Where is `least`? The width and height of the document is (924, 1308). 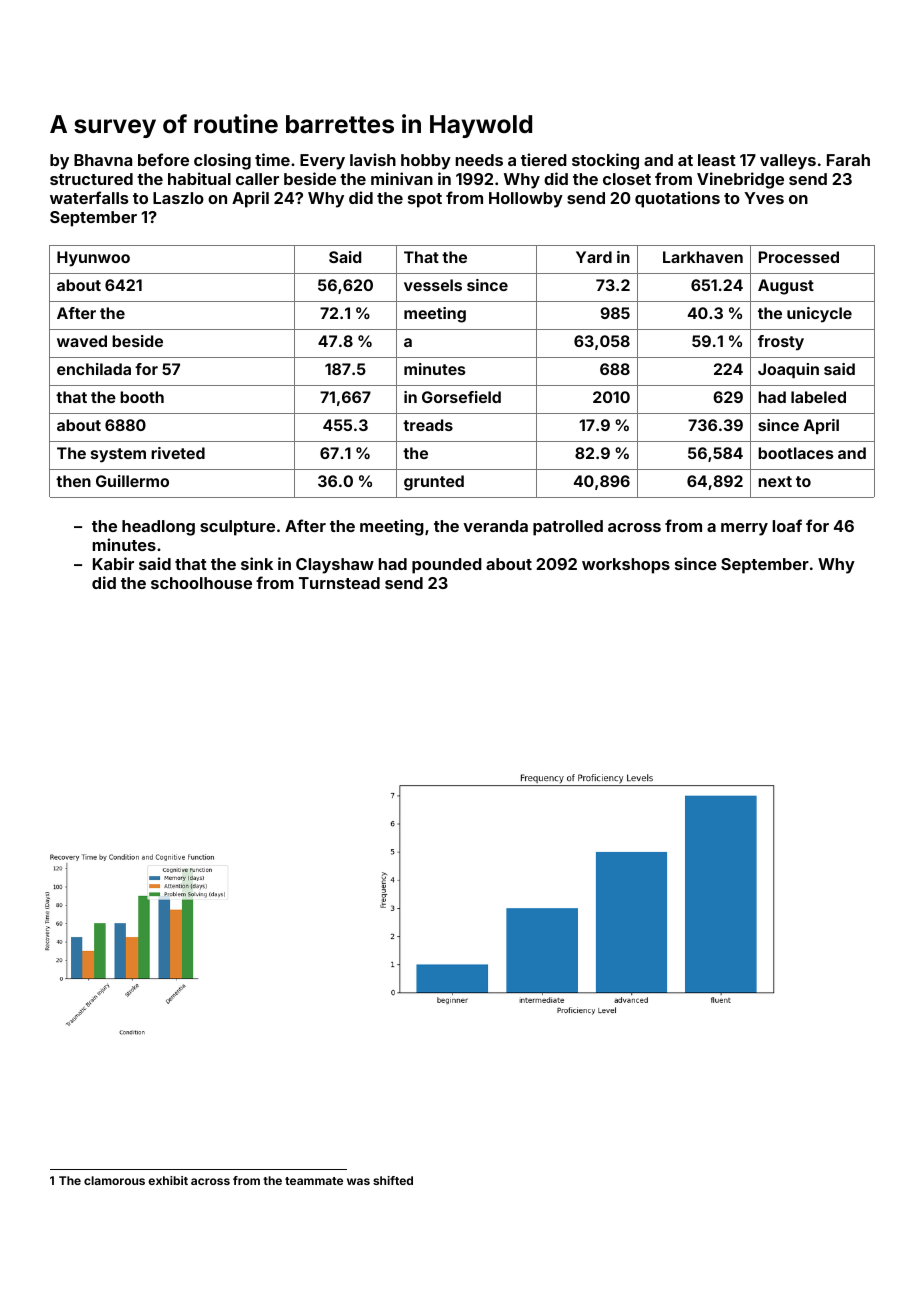
least is located at coordinates (717, 160).
